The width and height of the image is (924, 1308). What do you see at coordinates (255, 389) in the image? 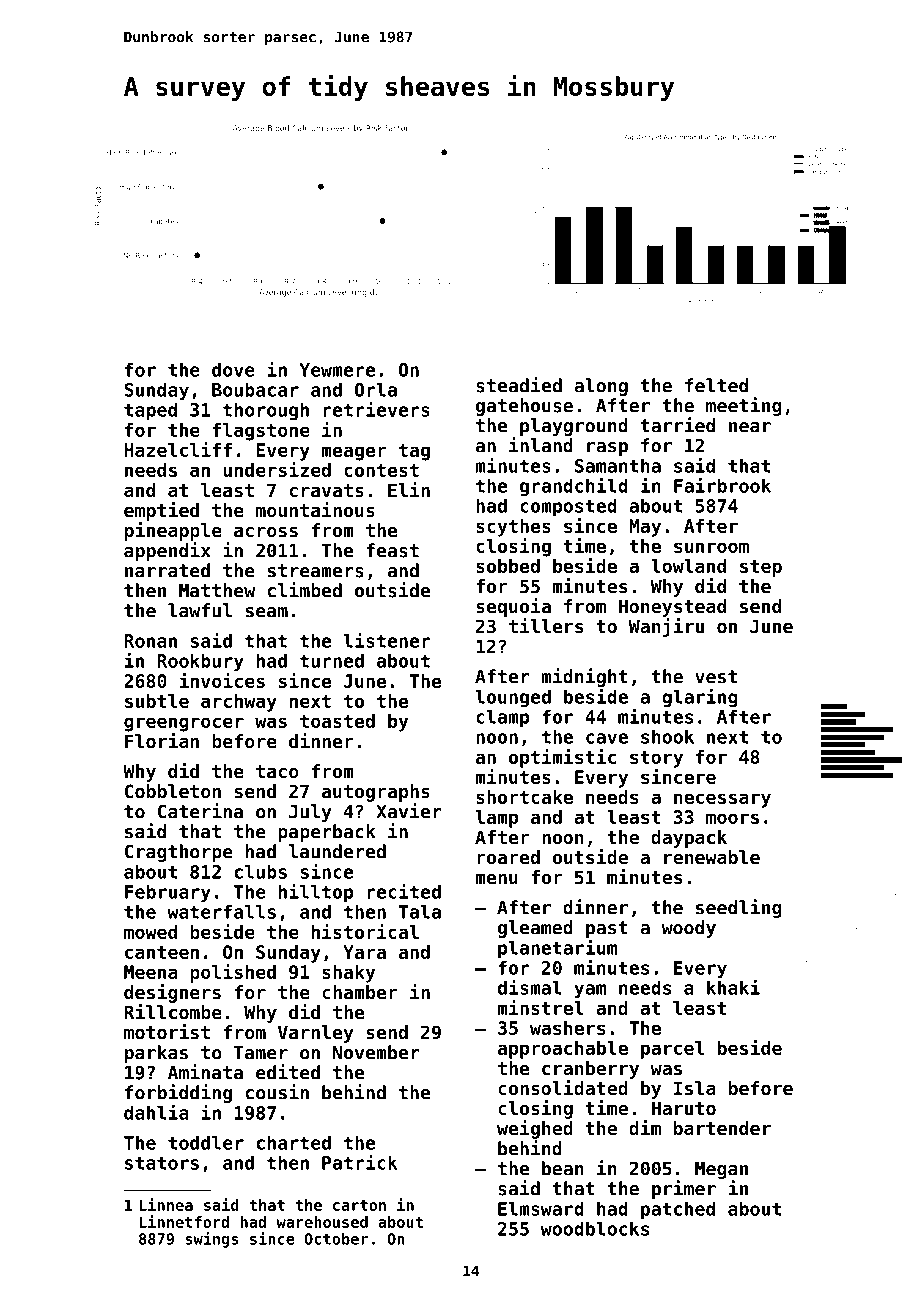
I see `Boubacar` at bounding box center [255, 389].
